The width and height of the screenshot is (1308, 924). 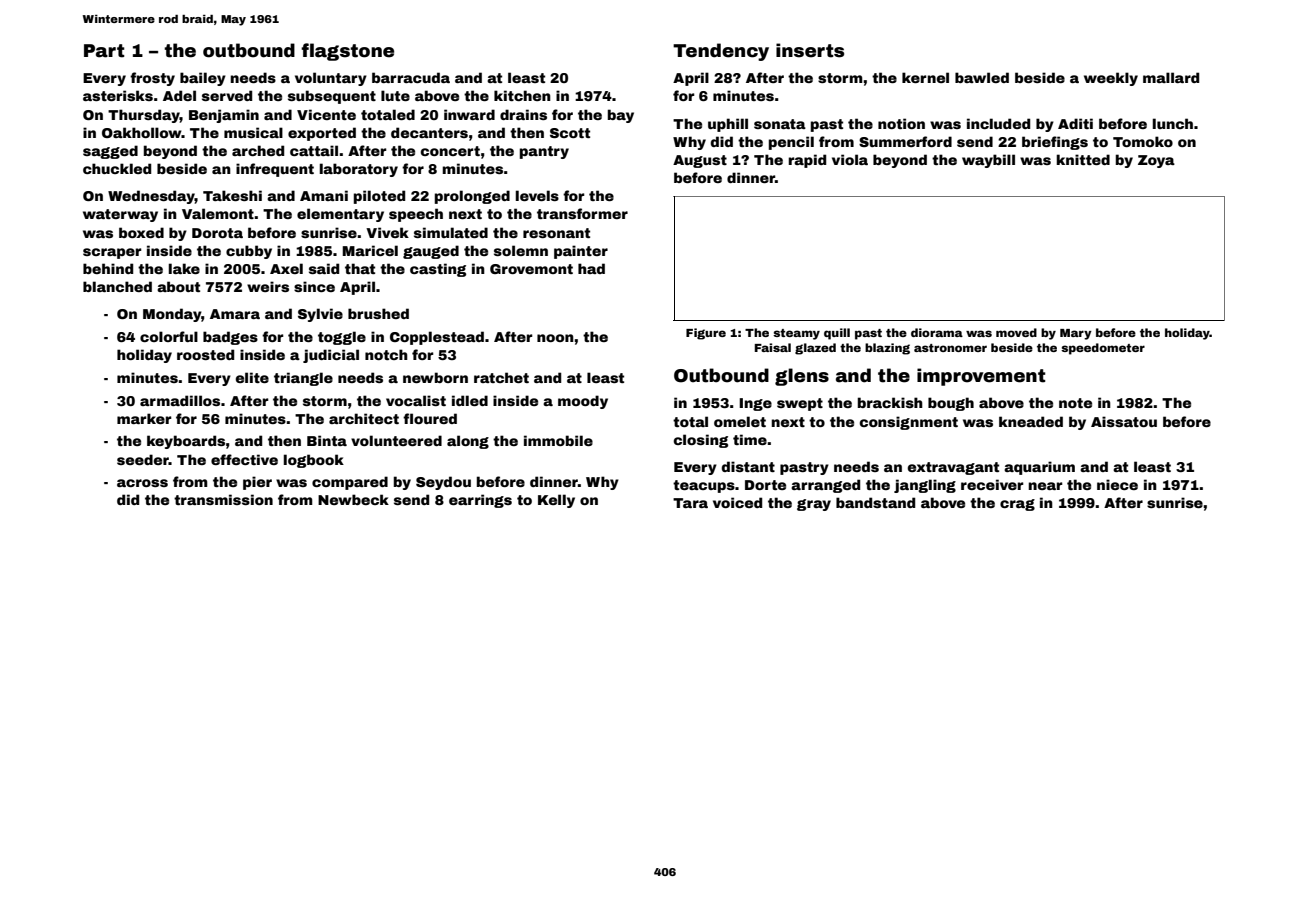 I want to click on teacups, so click(x=704, y=486).
